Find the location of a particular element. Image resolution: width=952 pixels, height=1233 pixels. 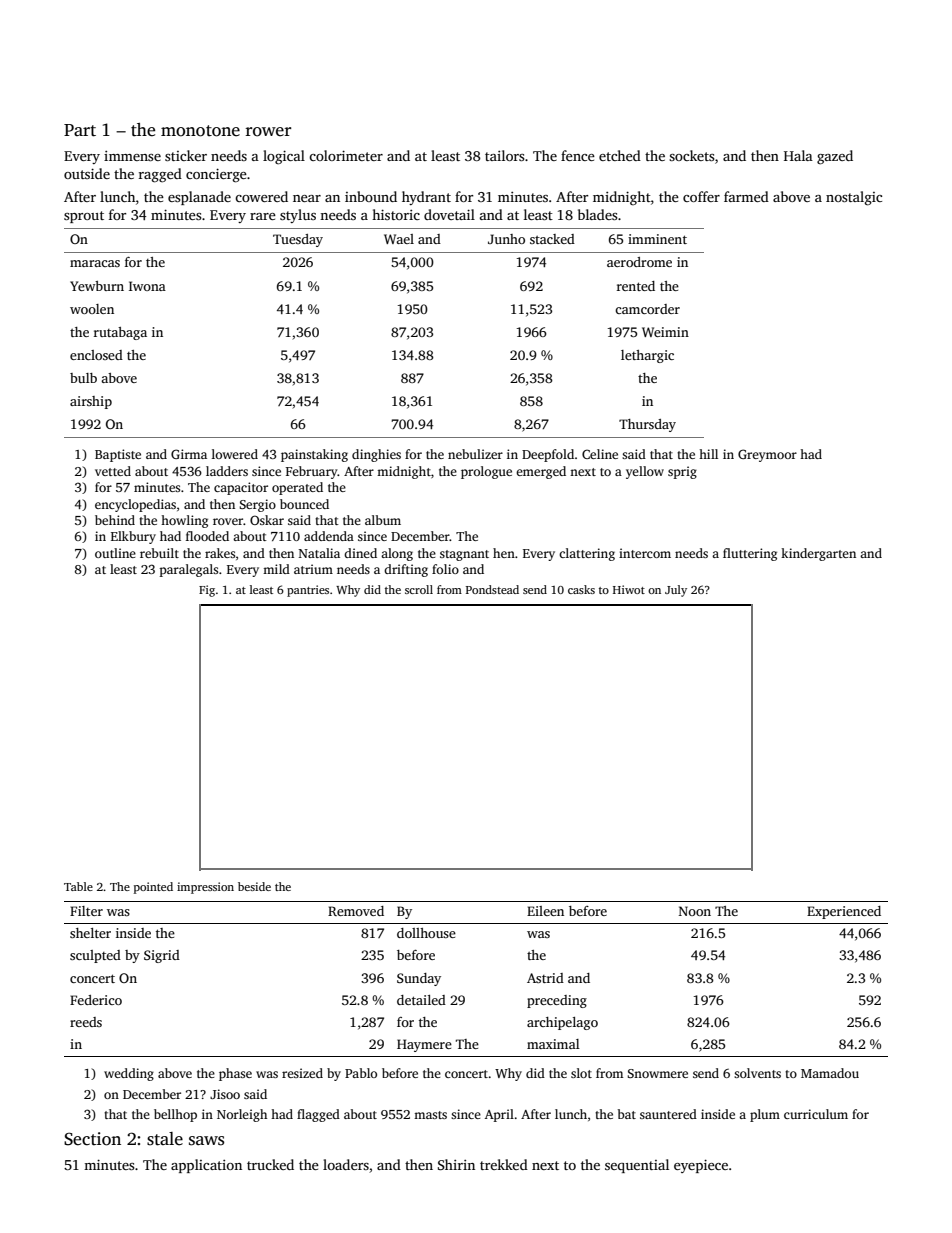

monotone is located at coordinates (200, 131).
